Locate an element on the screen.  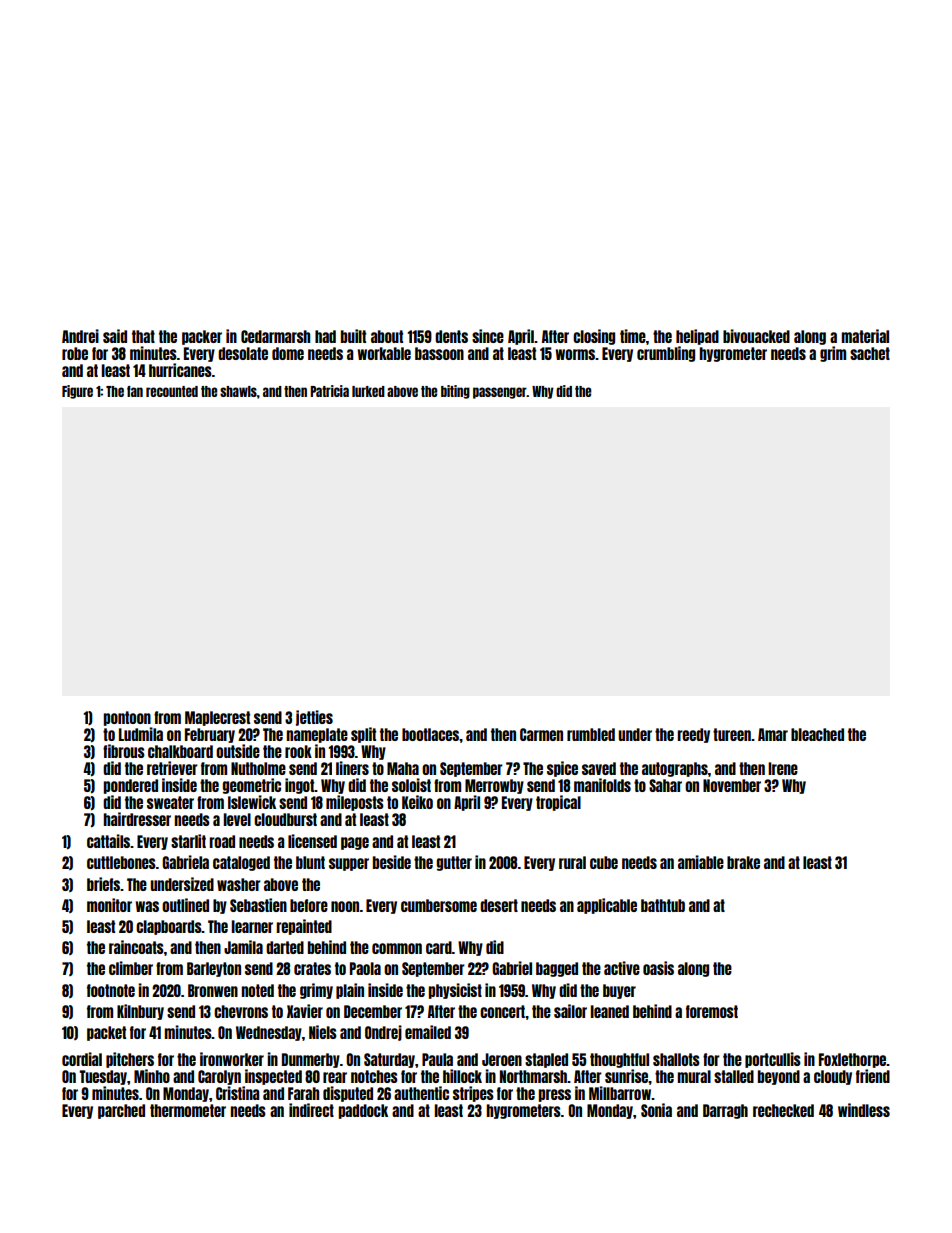
bleached is located at coordinates (817, 734).
